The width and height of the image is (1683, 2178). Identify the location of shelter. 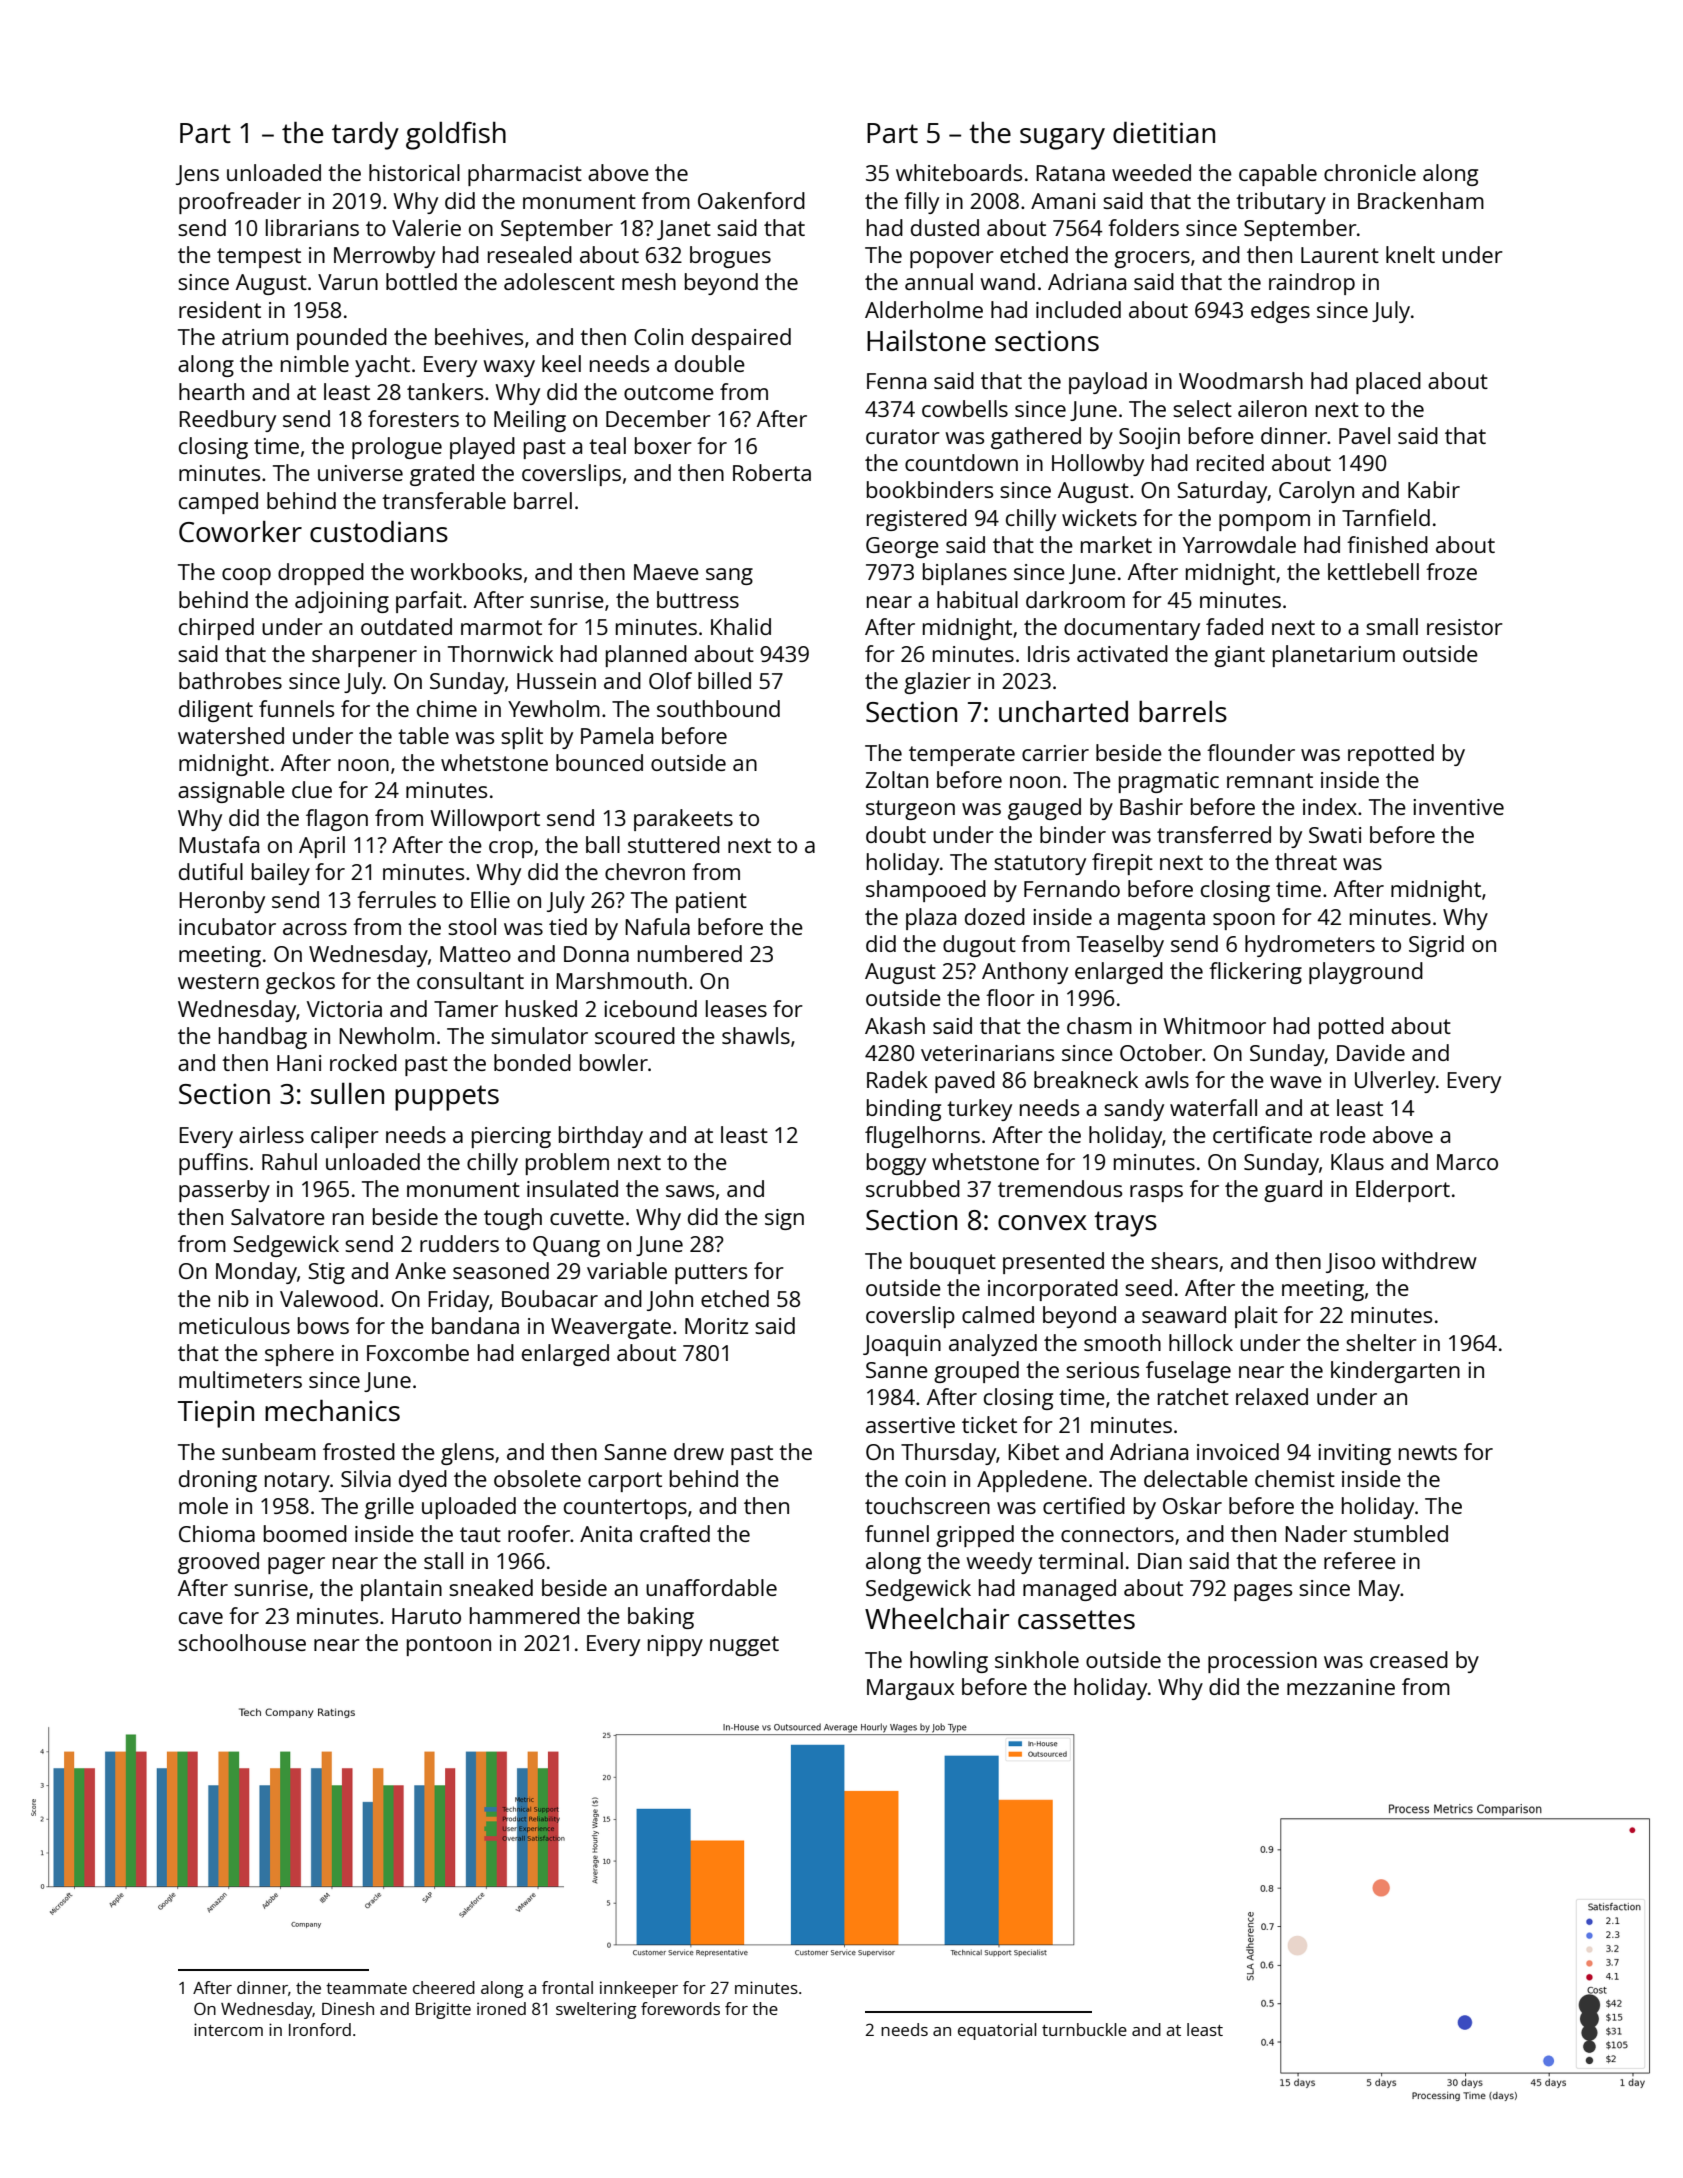
(1381, 1342).
